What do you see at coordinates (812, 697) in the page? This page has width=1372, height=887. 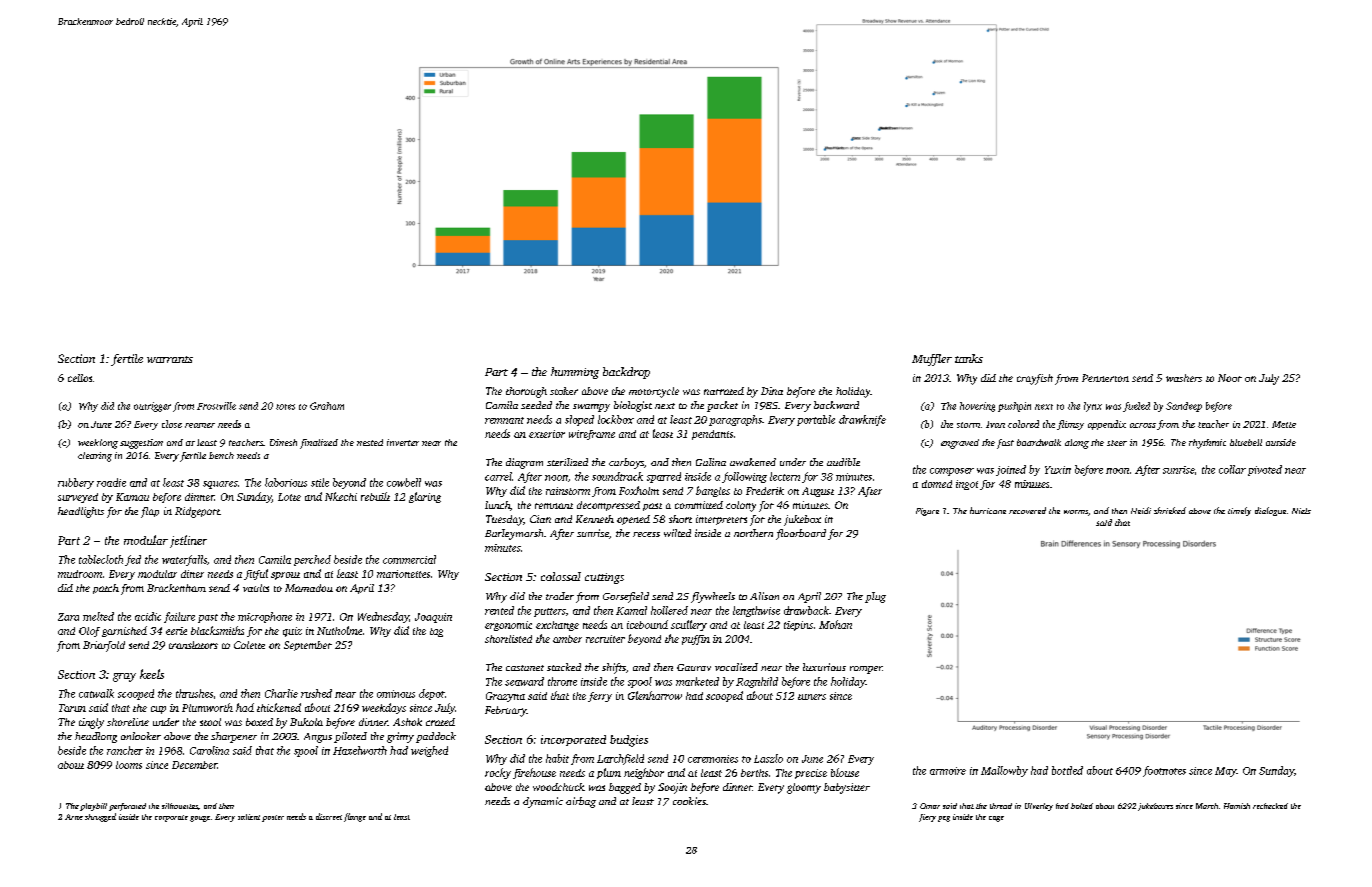 I see `tuners` at bounding box center [812, 697].
